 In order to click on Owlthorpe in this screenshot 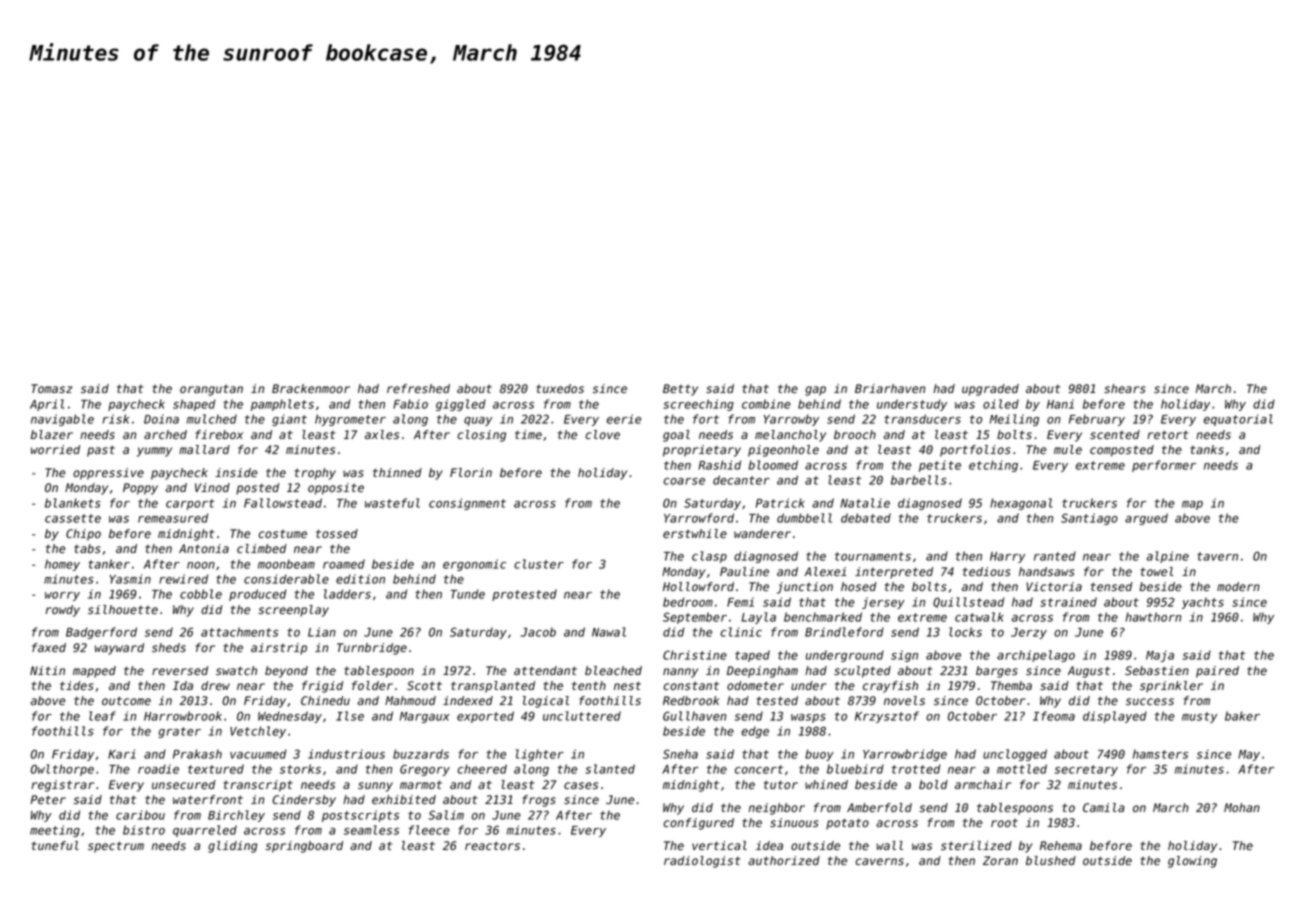, I will do `click(62, 770)`.
